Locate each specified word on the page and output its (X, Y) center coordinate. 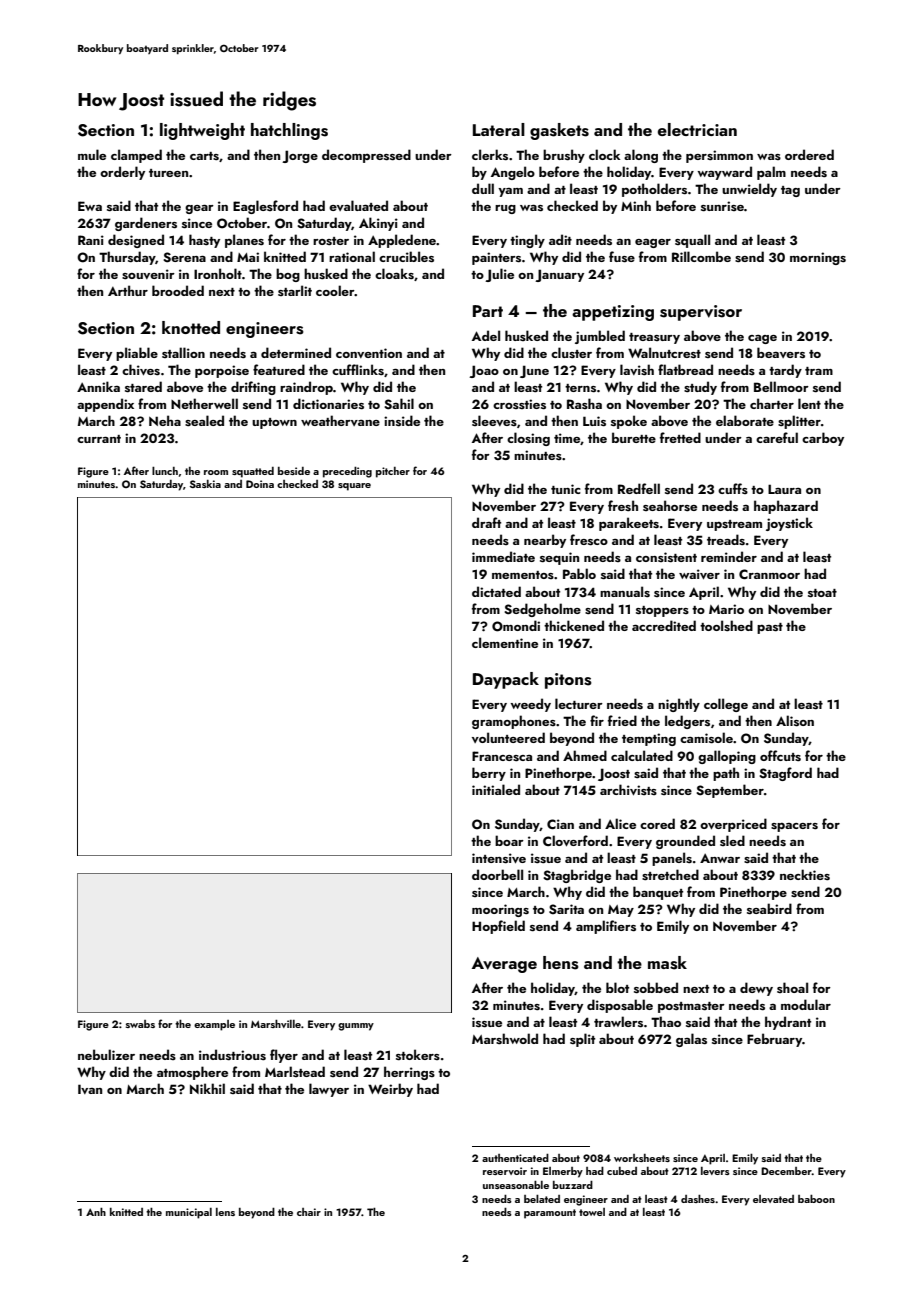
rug (505, 209)
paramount (550, 1214)
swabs (140, 1024)
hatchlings (289, 131)
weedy (530, 705)
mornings (818, 258)
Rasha (584, 403)
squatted (253, 472)
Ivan (90, 1089)
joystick (789, 524)
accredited (664, 625)
